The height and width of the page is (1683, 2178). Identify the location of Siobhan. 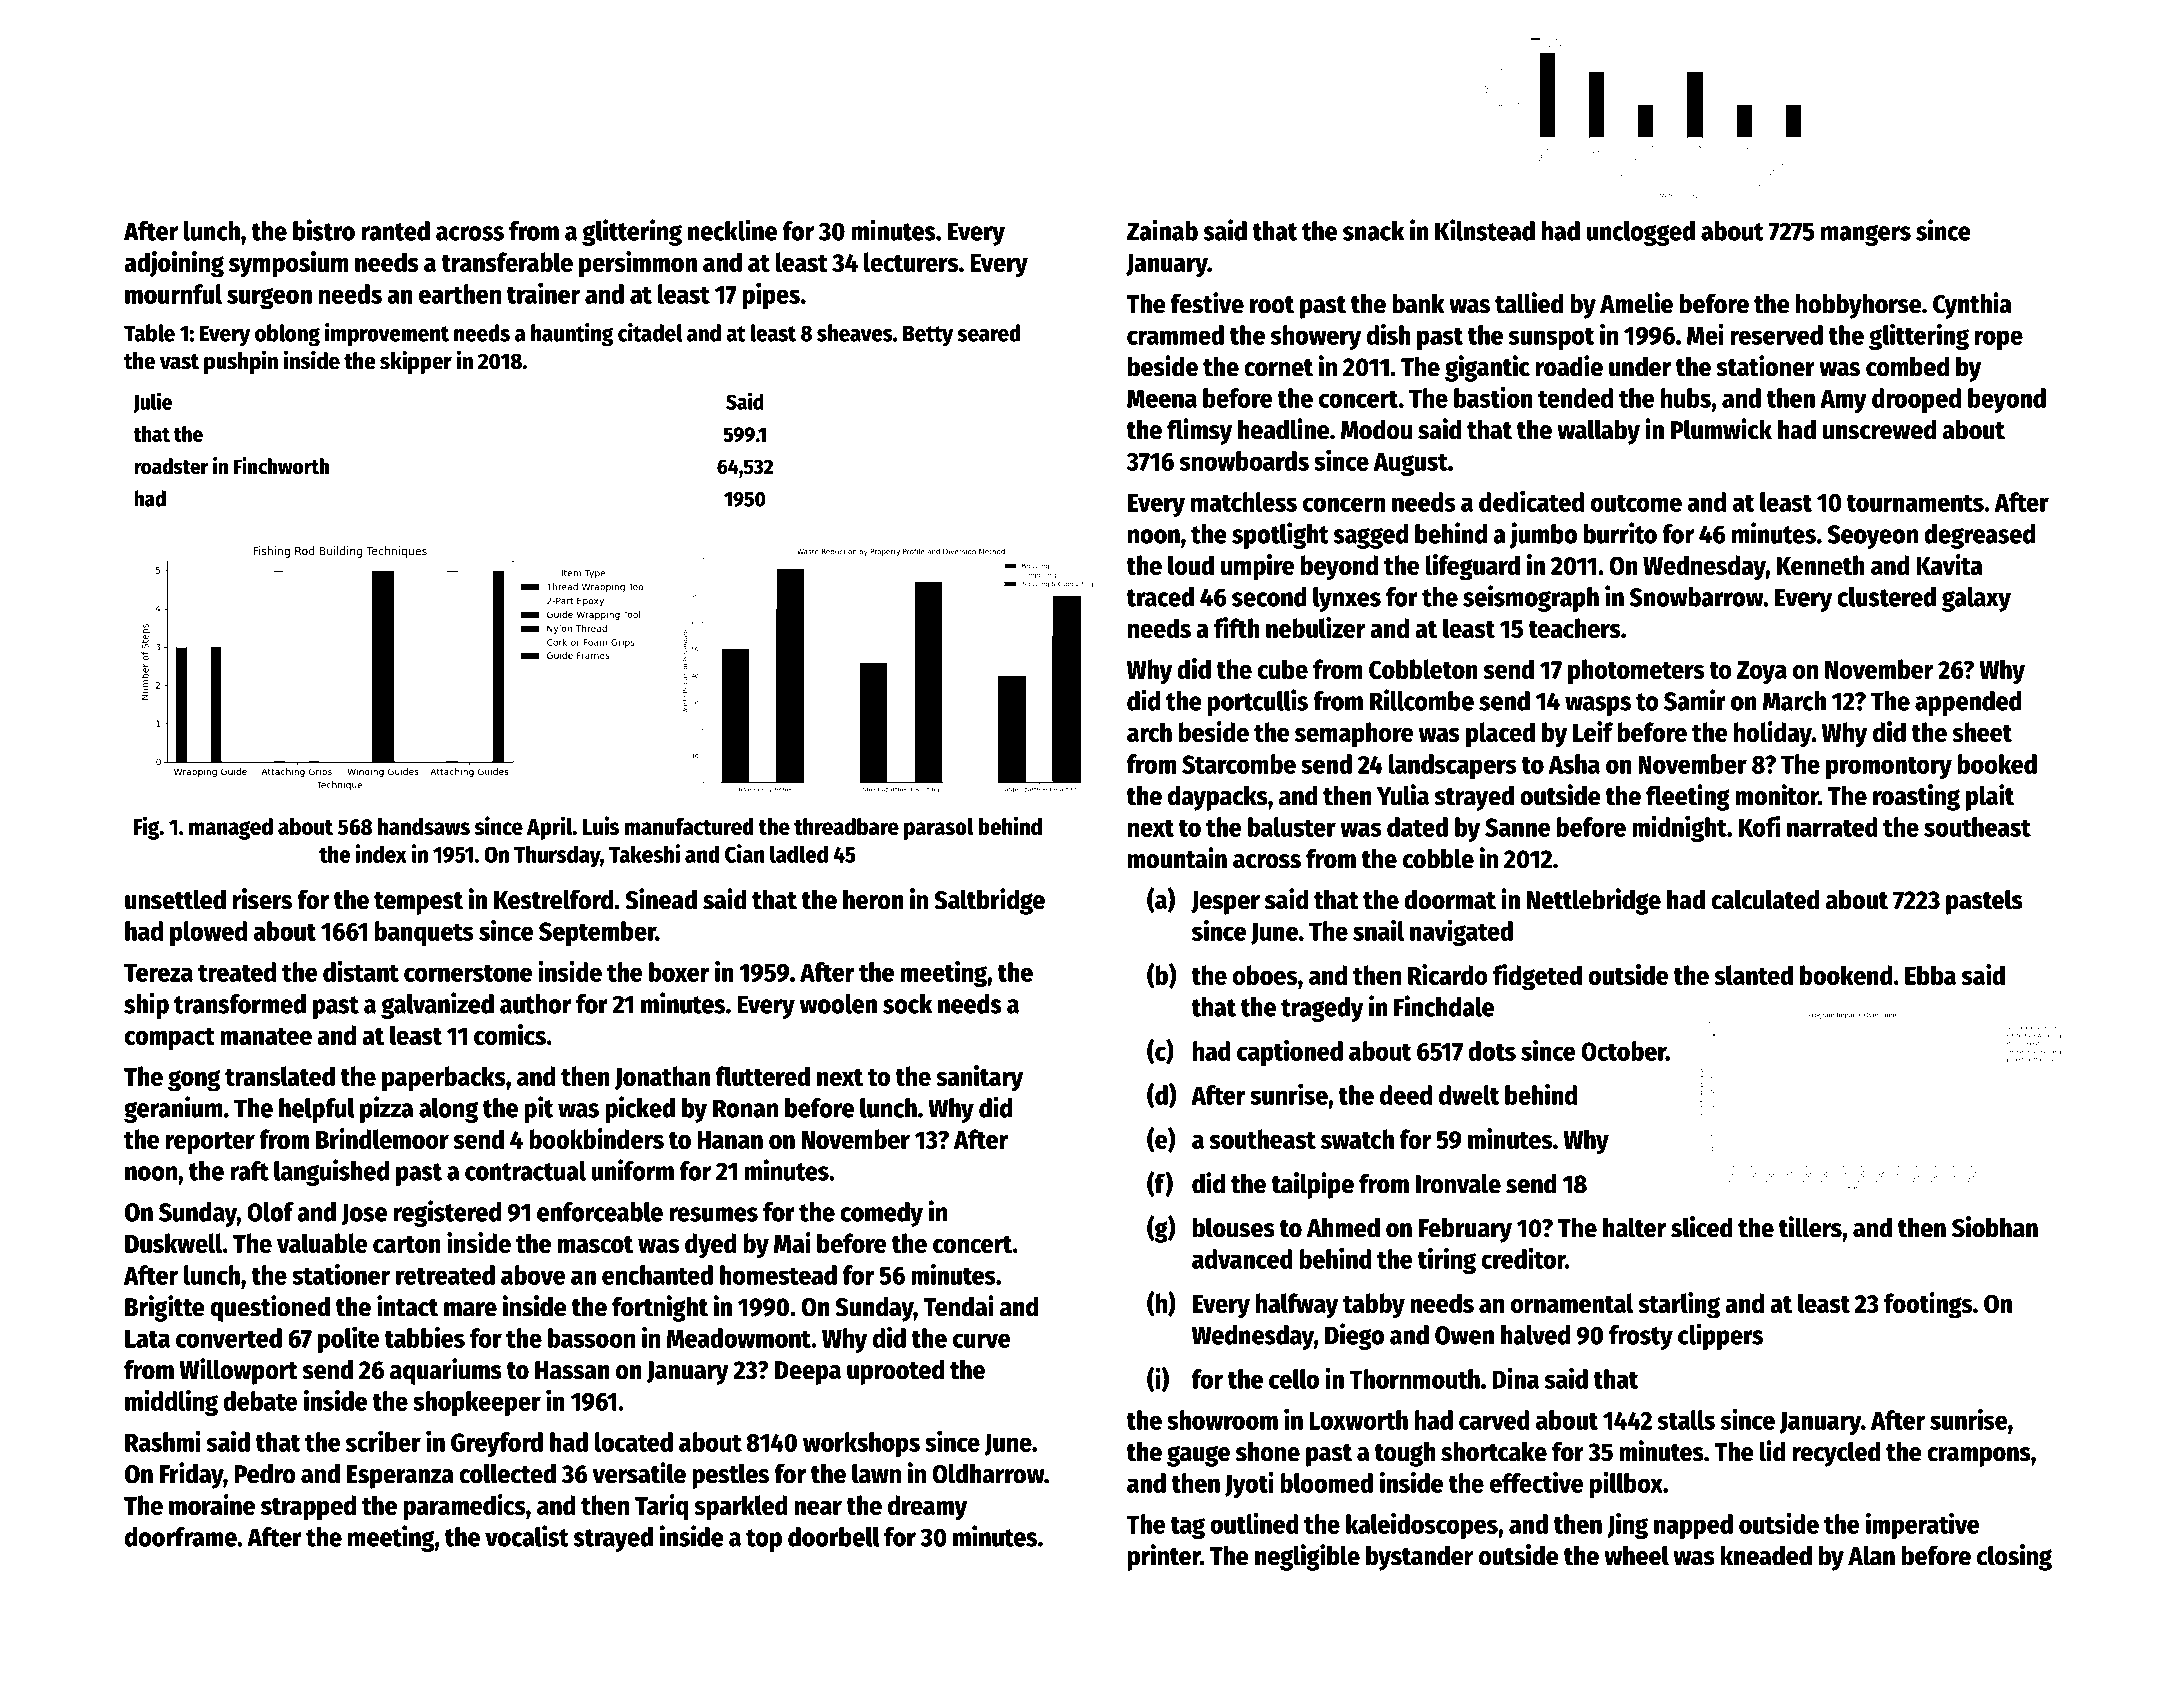
(1995, 1227).
